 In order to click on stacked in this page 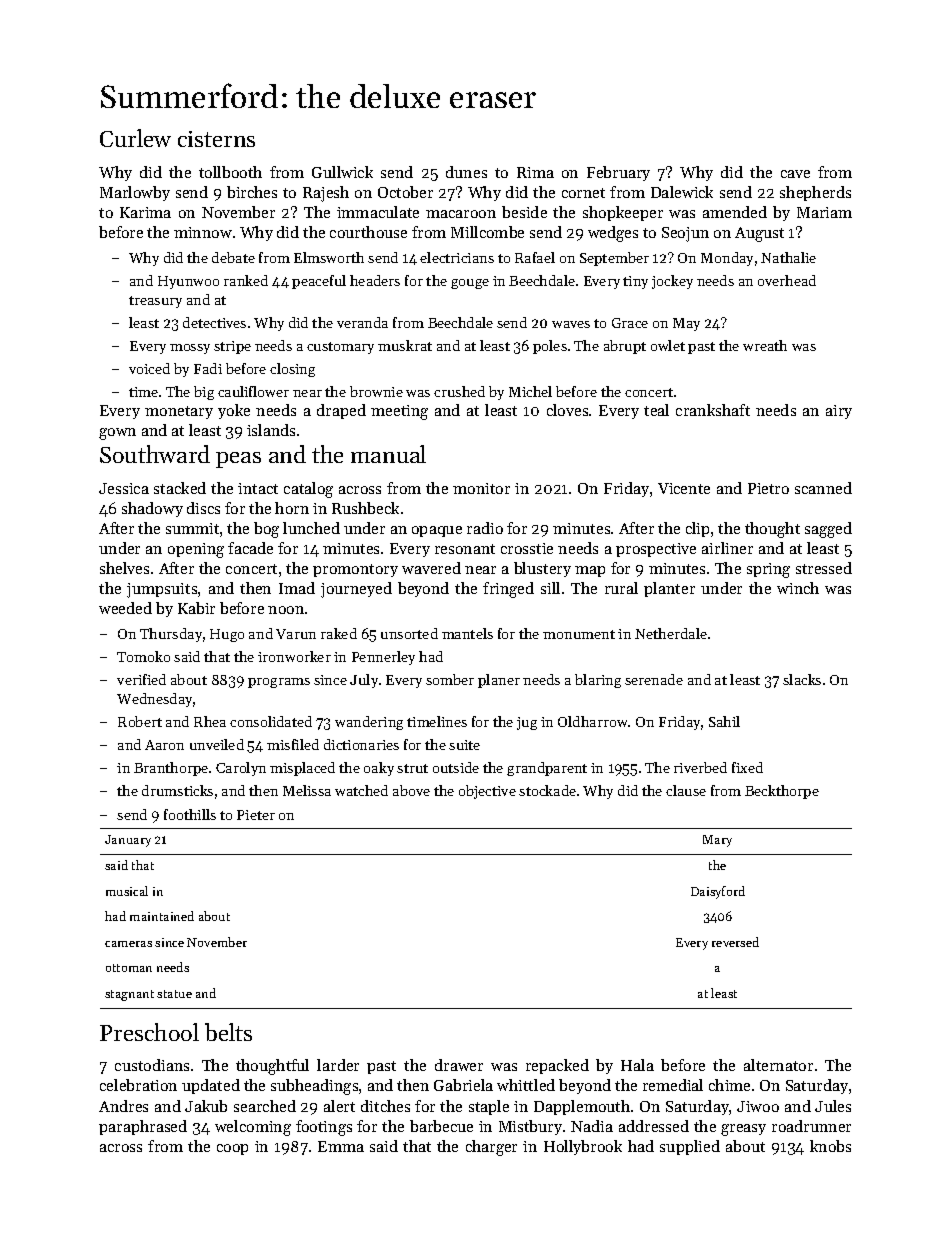, I will do `click(180, 488)`.
